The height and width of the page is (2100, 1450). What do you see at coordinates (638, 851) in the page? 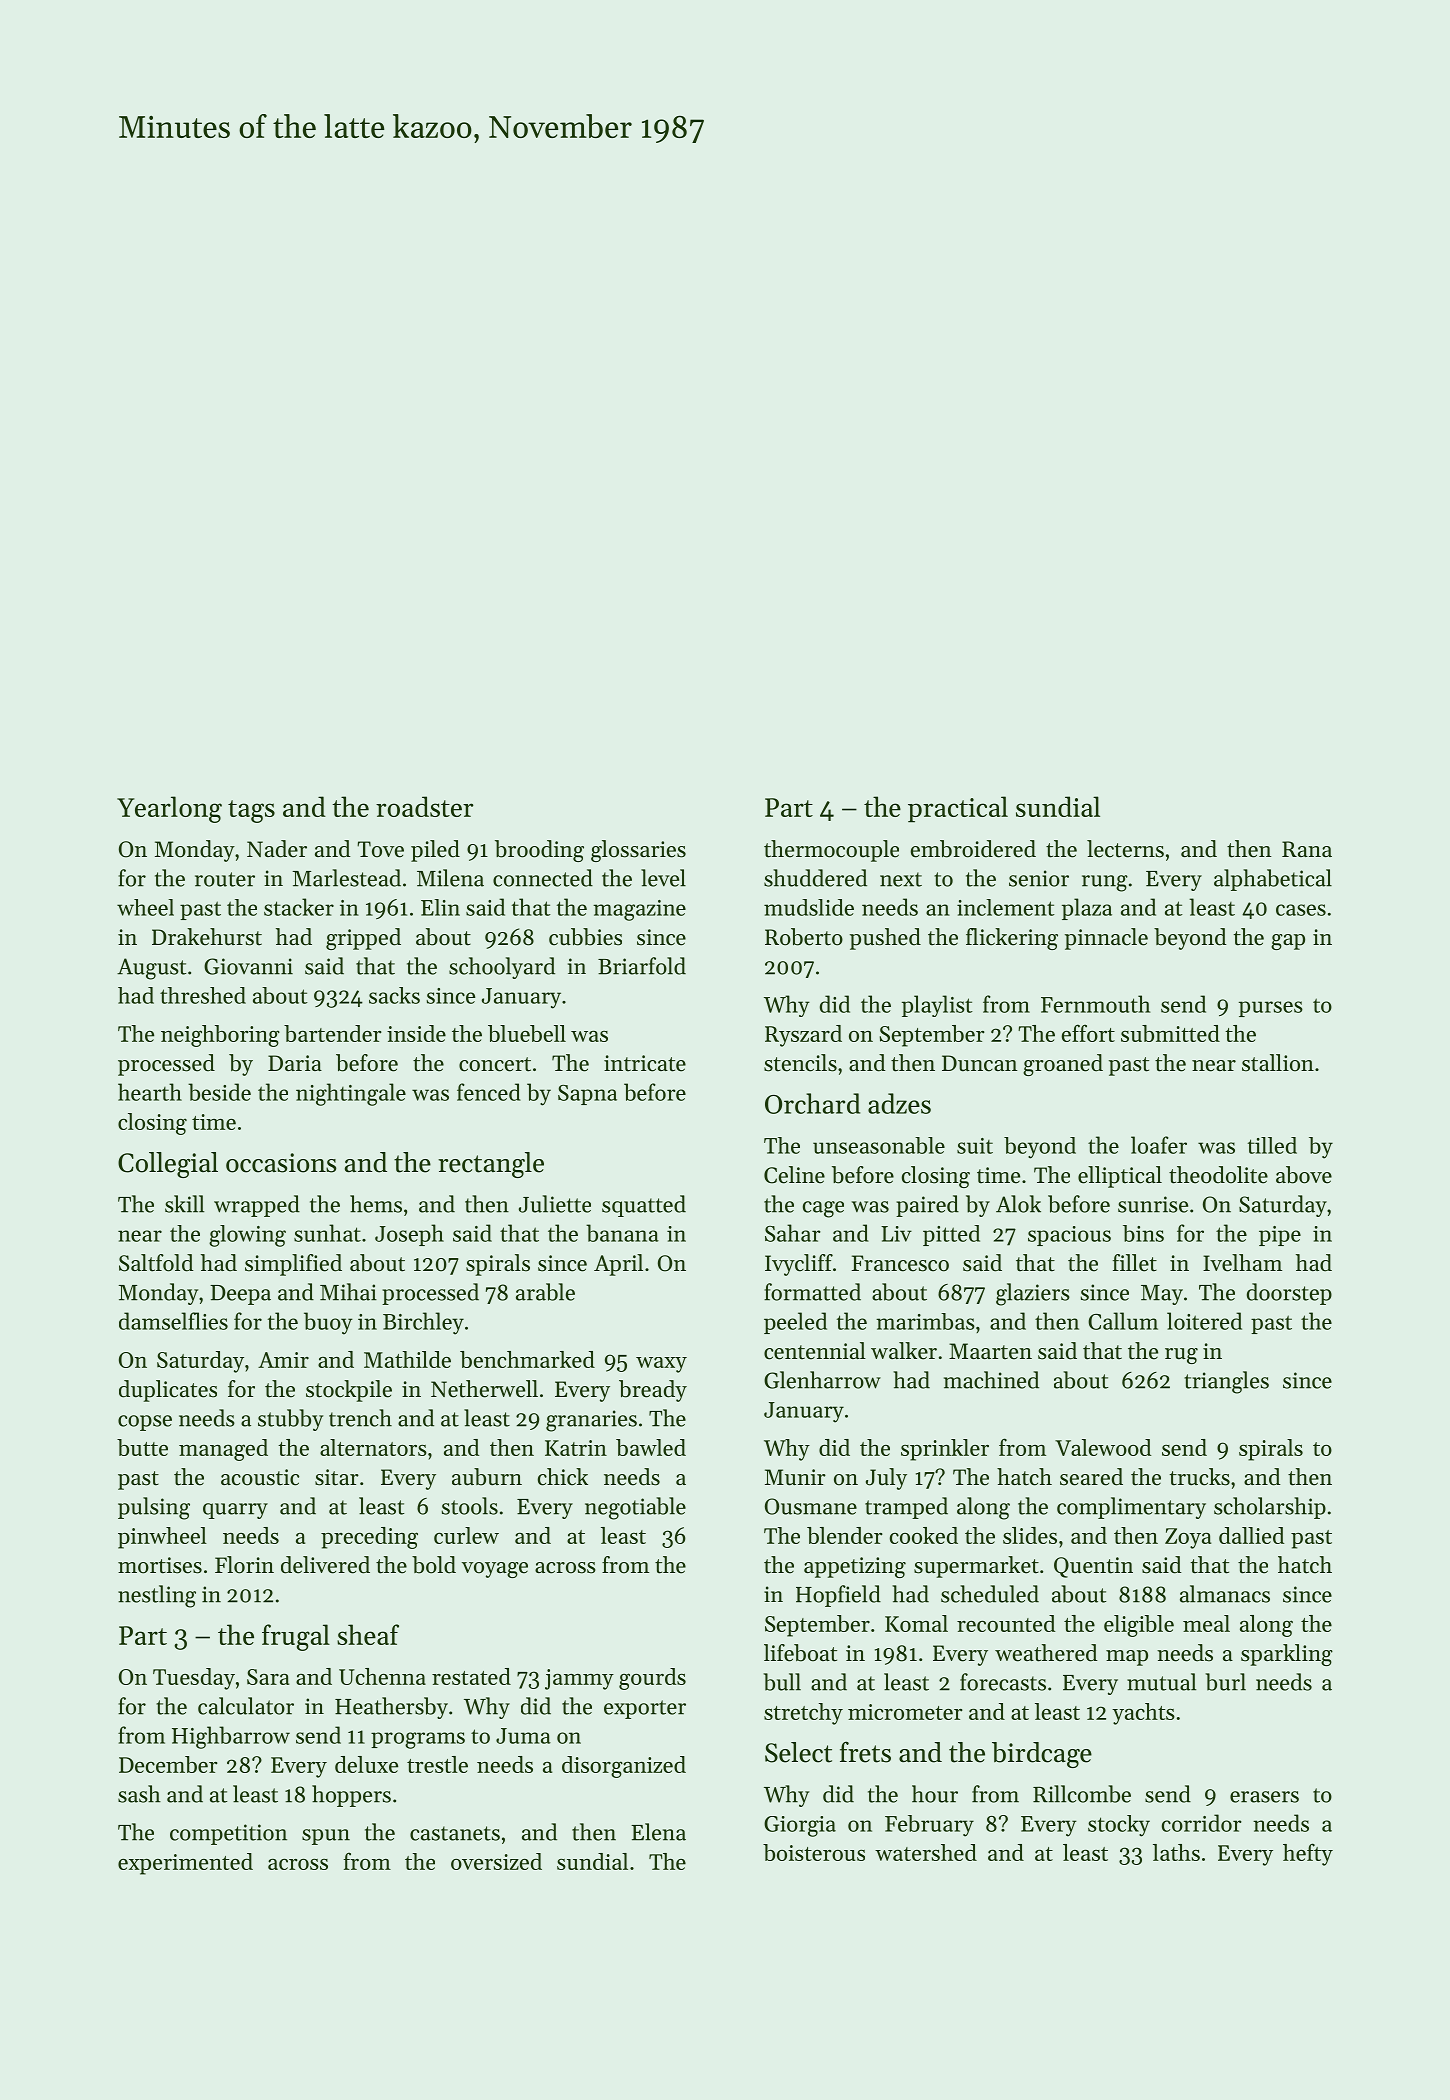
I see `glossaries` at bounding box center [638, 851].
